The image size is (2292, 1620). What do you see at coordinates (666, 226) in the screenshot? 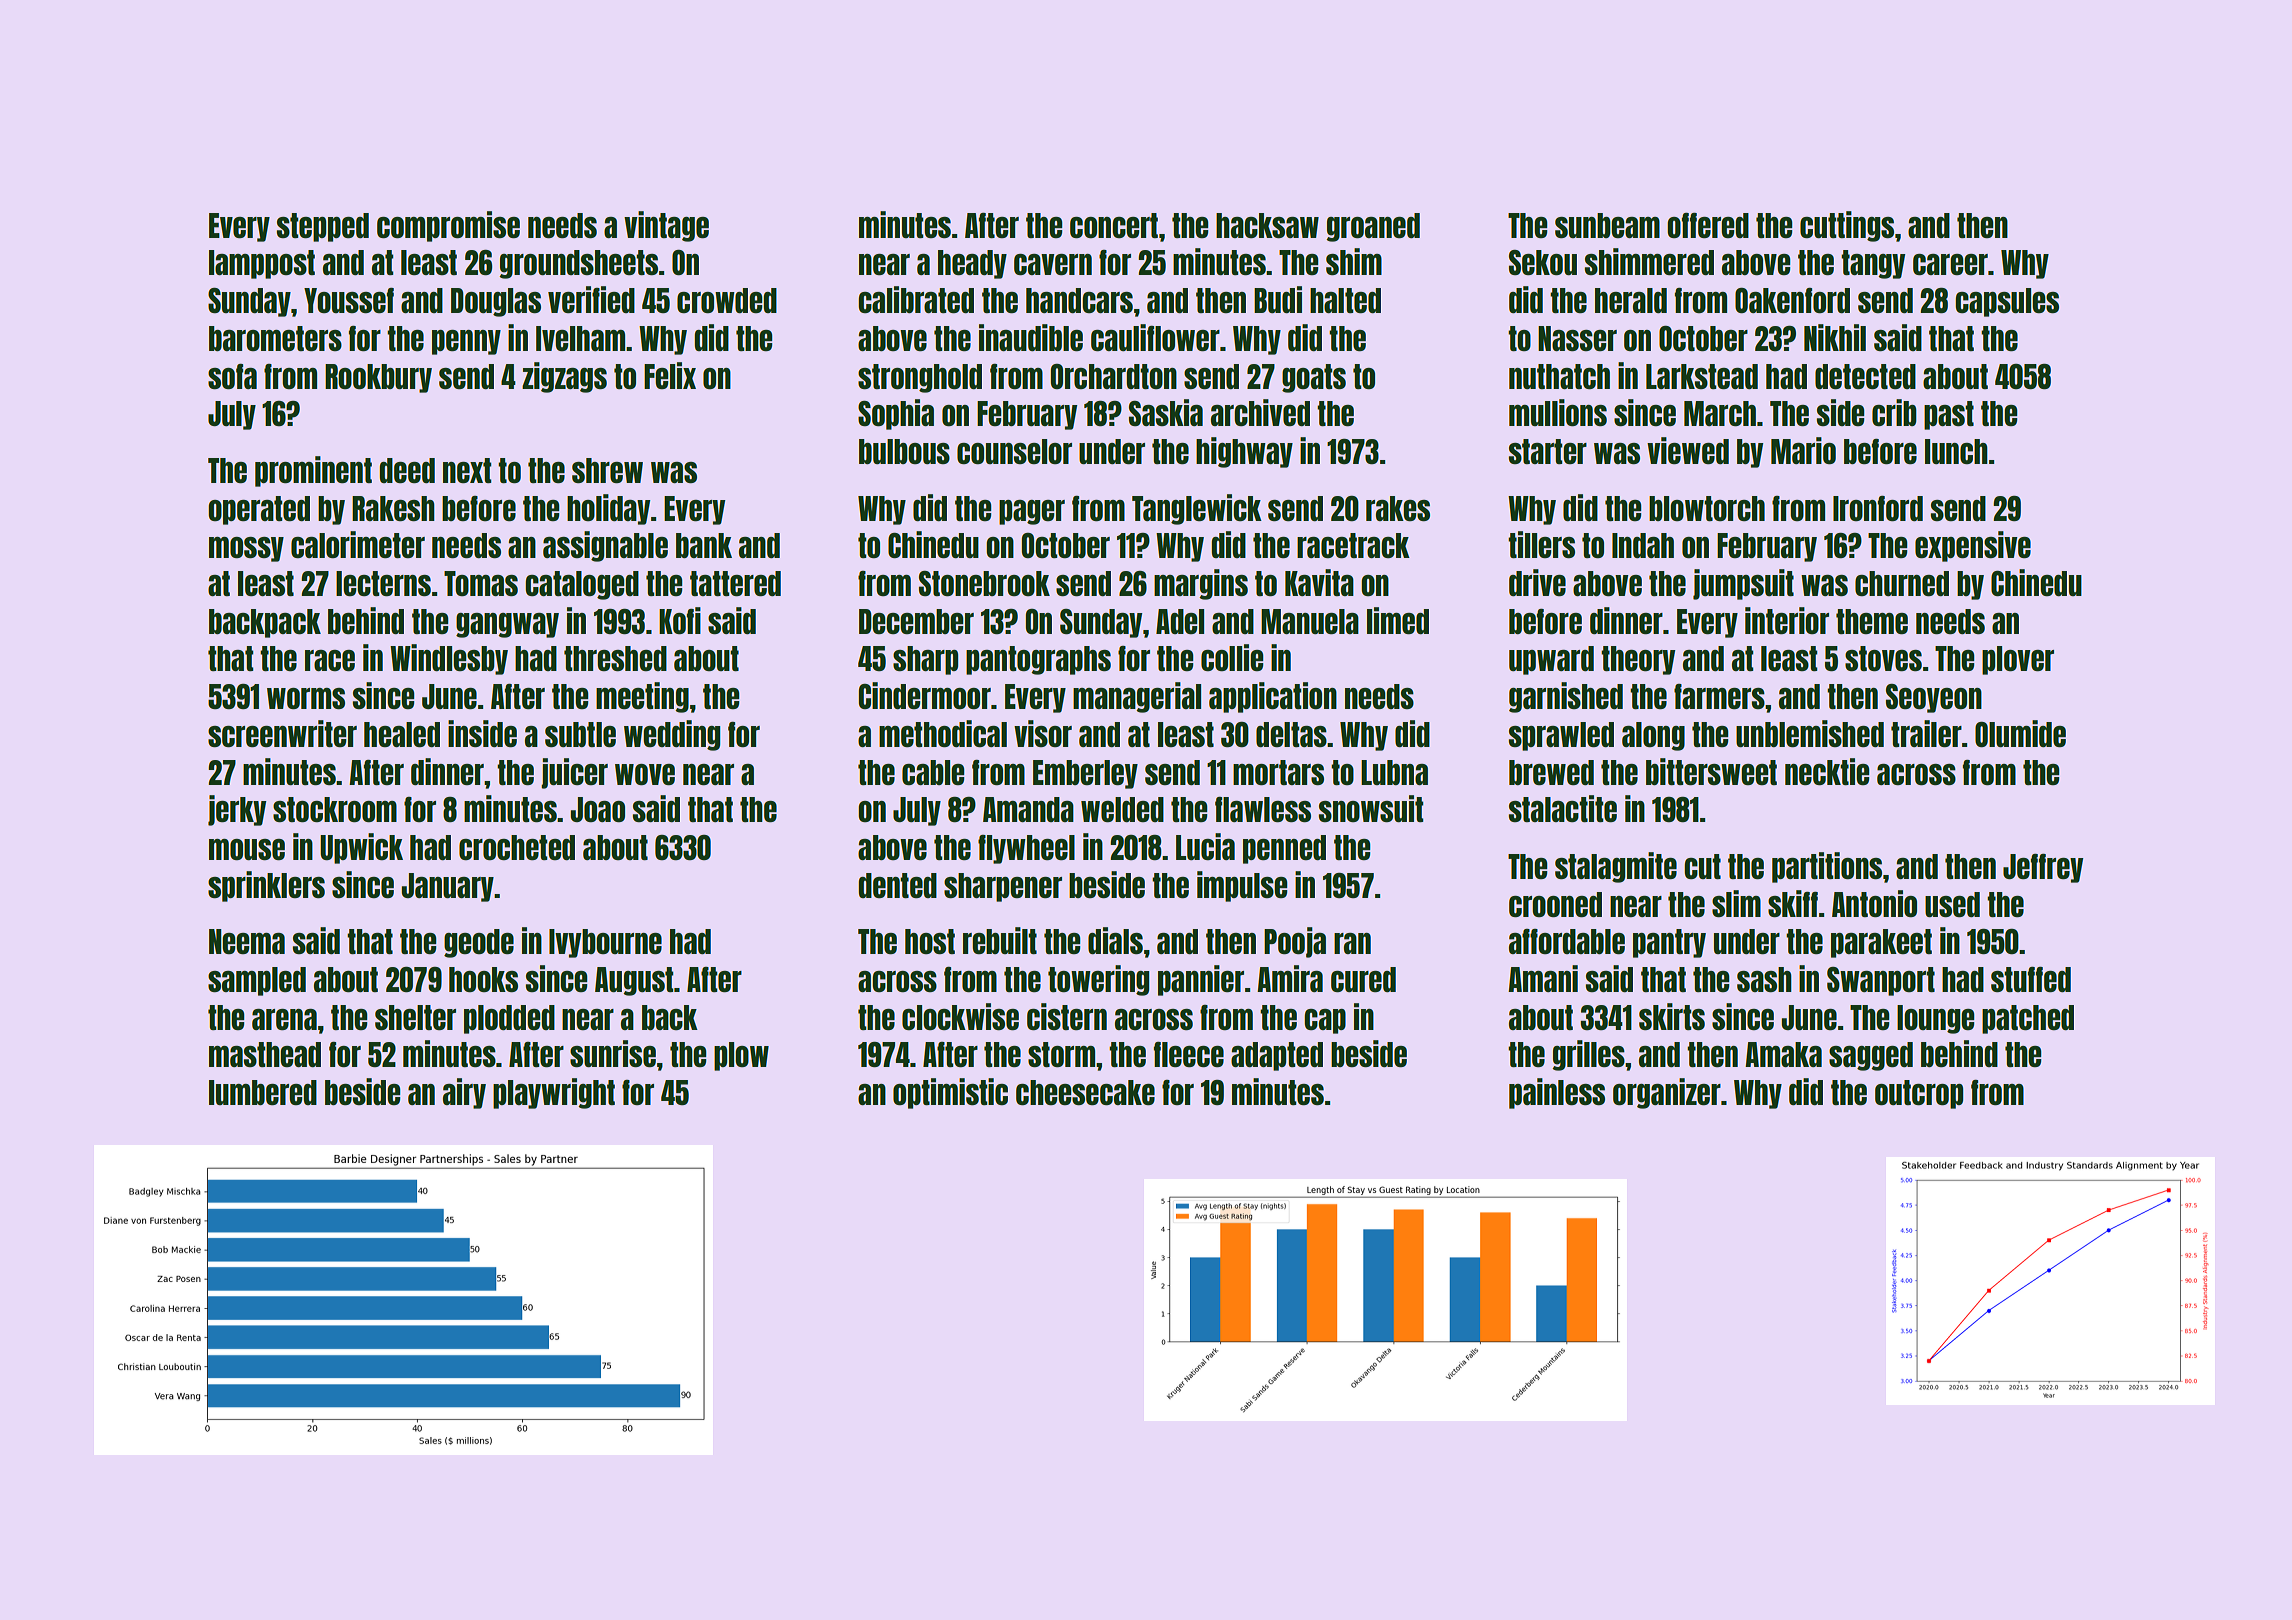
I see `vintage` at bounding box center [666, 226].
